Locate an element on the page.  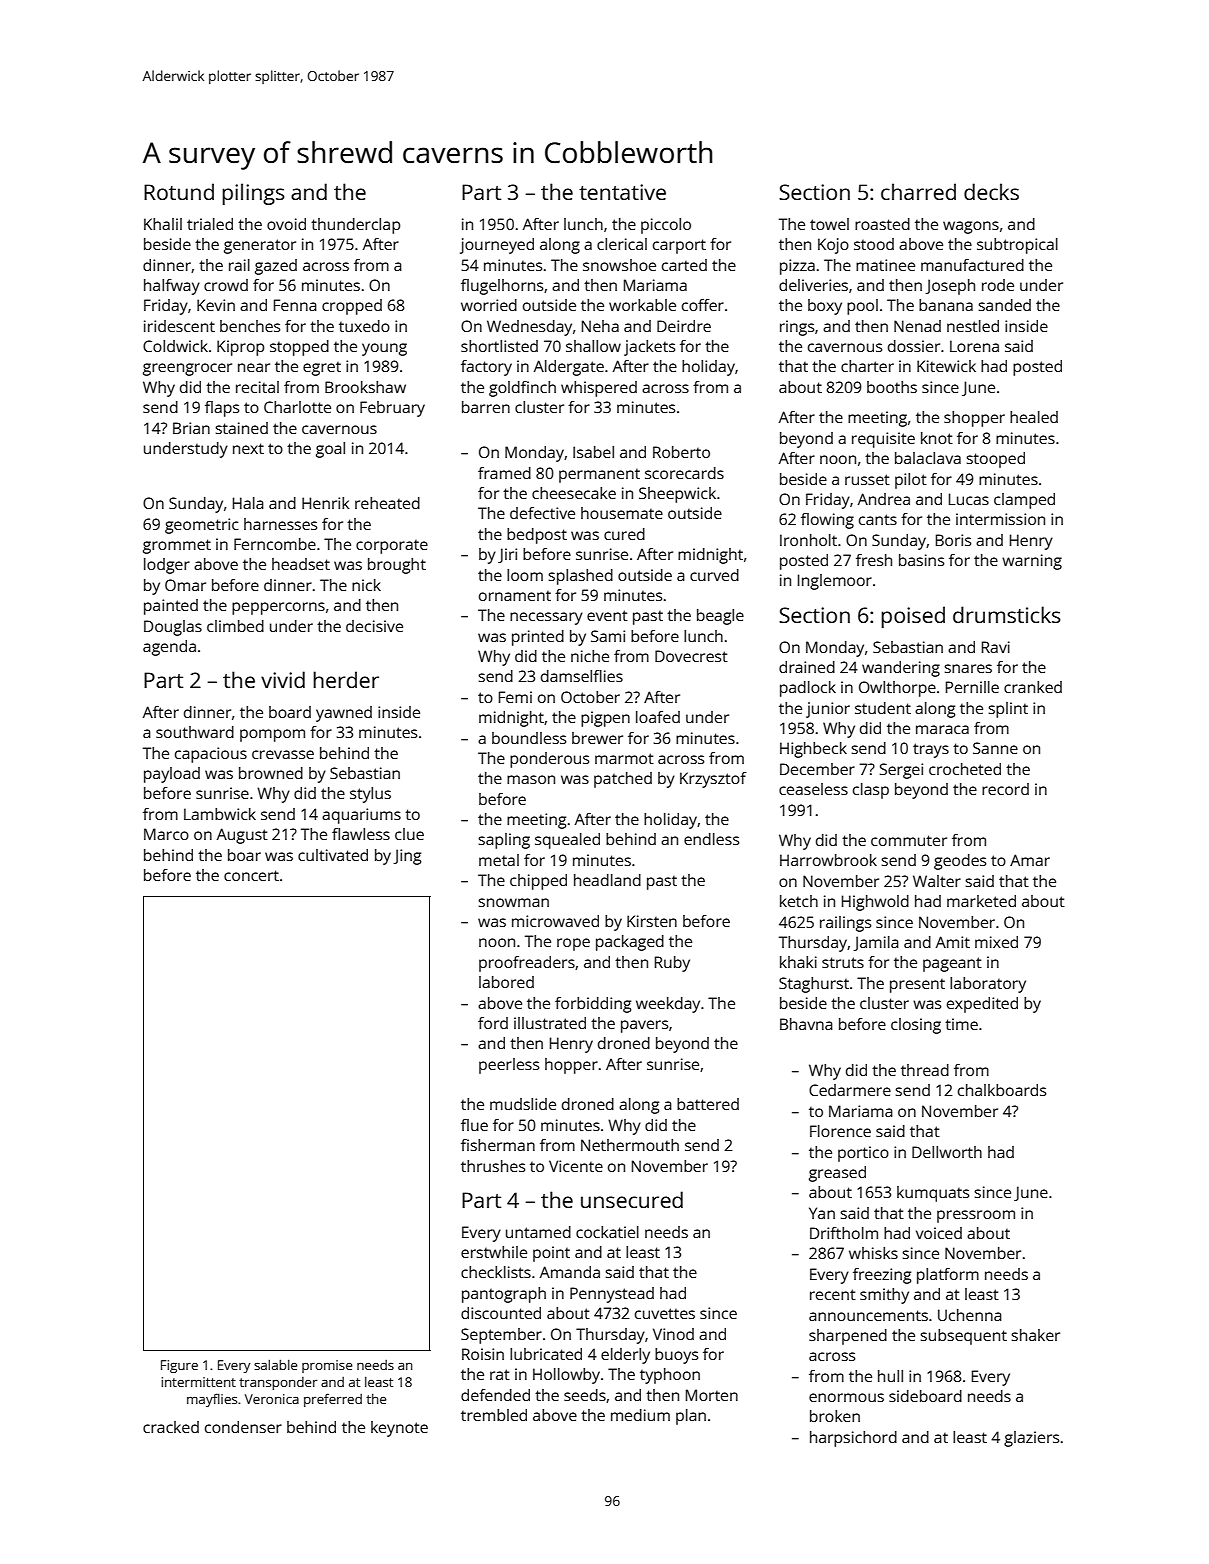
Rotund is located at coordinates (179, 191).
